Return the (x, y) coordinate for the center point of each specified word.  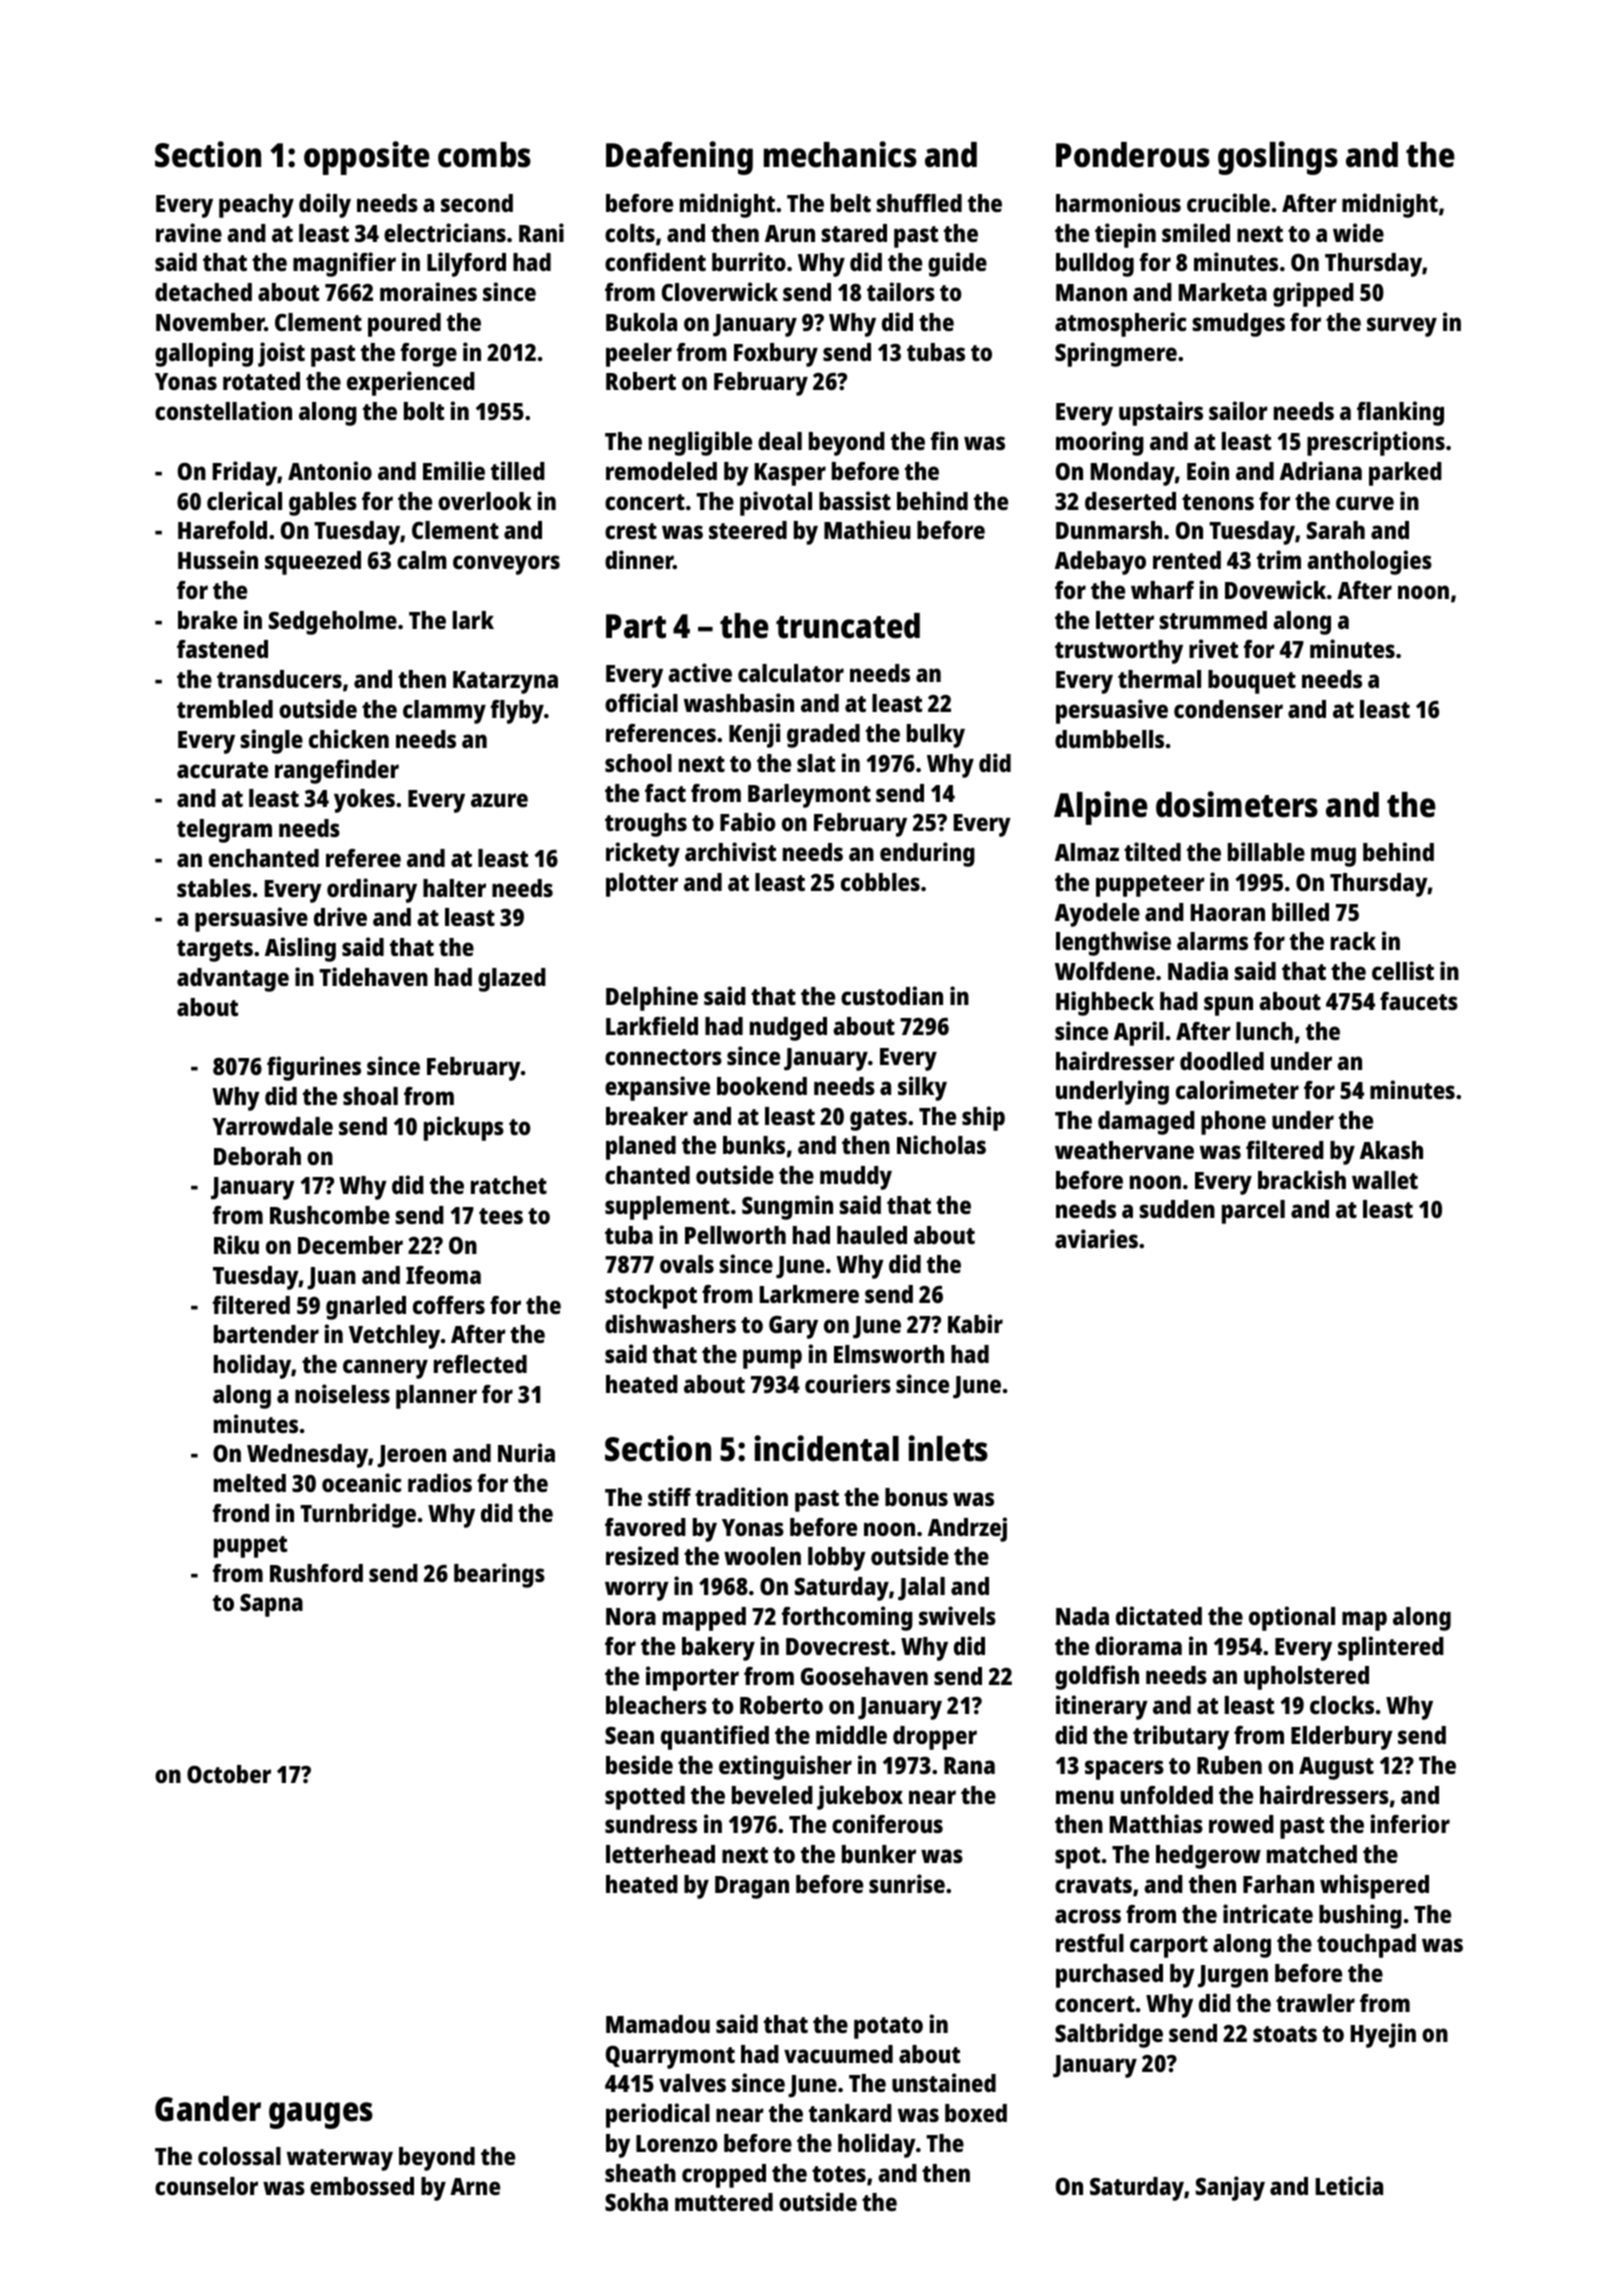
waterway (340, 2160)
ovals (687, 1264)
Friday (245, 473)
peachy (256, 206)
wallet (1385, 1180)
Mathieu (867, 529)
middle (851, 1734)
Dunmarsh (1109, 530)
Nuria (526, 1452)
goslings (1278, 158)
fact (665, 793)
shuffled (919, 203)
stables (214, 888)
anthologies (1369, 562)
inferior (1410, 1823)
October (229, 1774)
